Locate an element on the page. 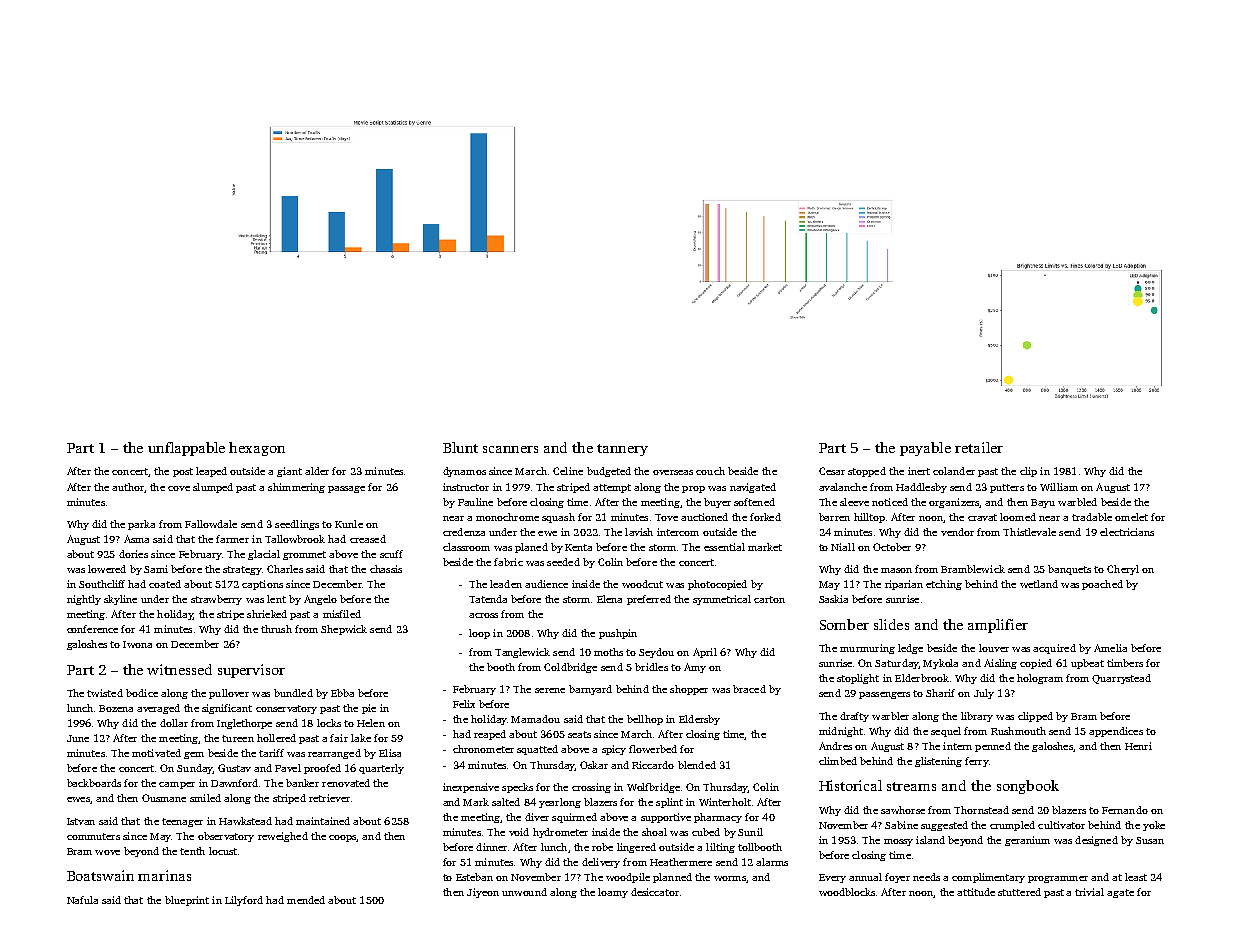 The width and height of the document is (1233, 952). retailer is located at coordinates (979, 447).
